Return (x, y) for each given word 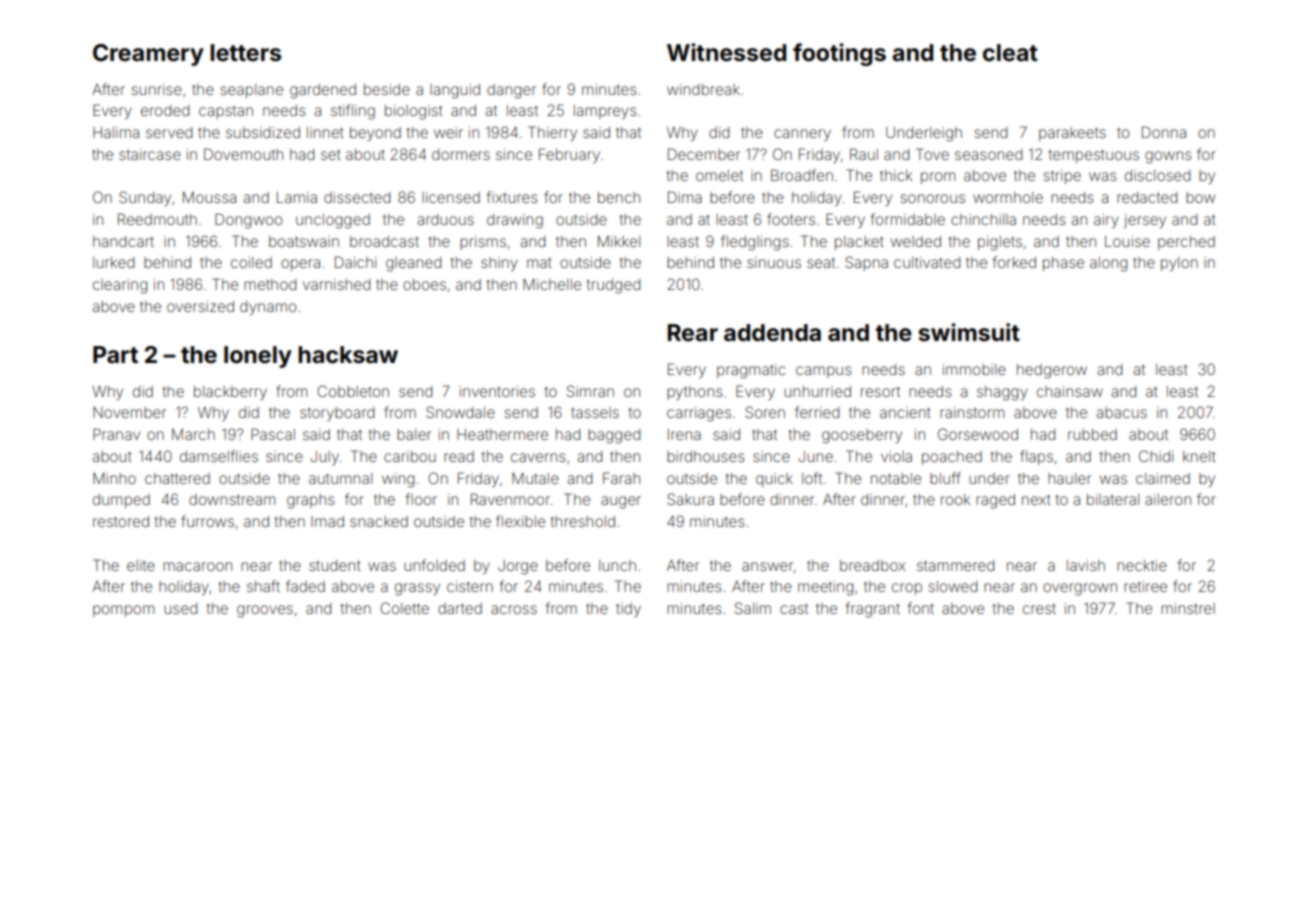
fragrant (872, 610)
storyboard (337, 414)
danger (511, 91)
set (331, 154)
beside (387, 89)
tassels (595, 412)
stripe (1062, 177)
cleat (1010, 53)
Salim (753, 608)
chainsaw (1070, 391)
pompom (123, 611)
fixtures (512, 197)
